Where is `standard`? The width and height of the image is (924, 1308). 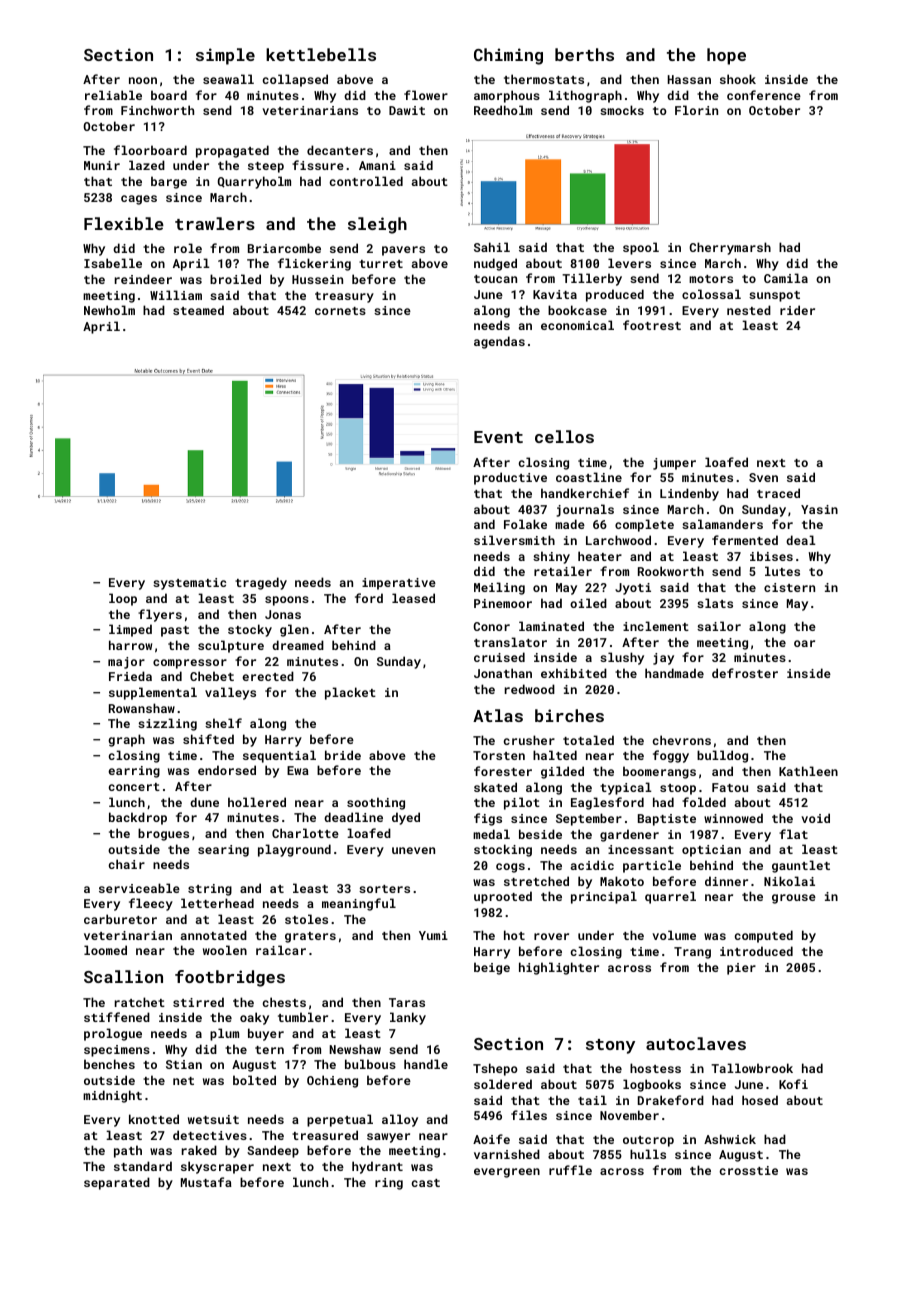 standard is located at coordinates (143, 1166).
